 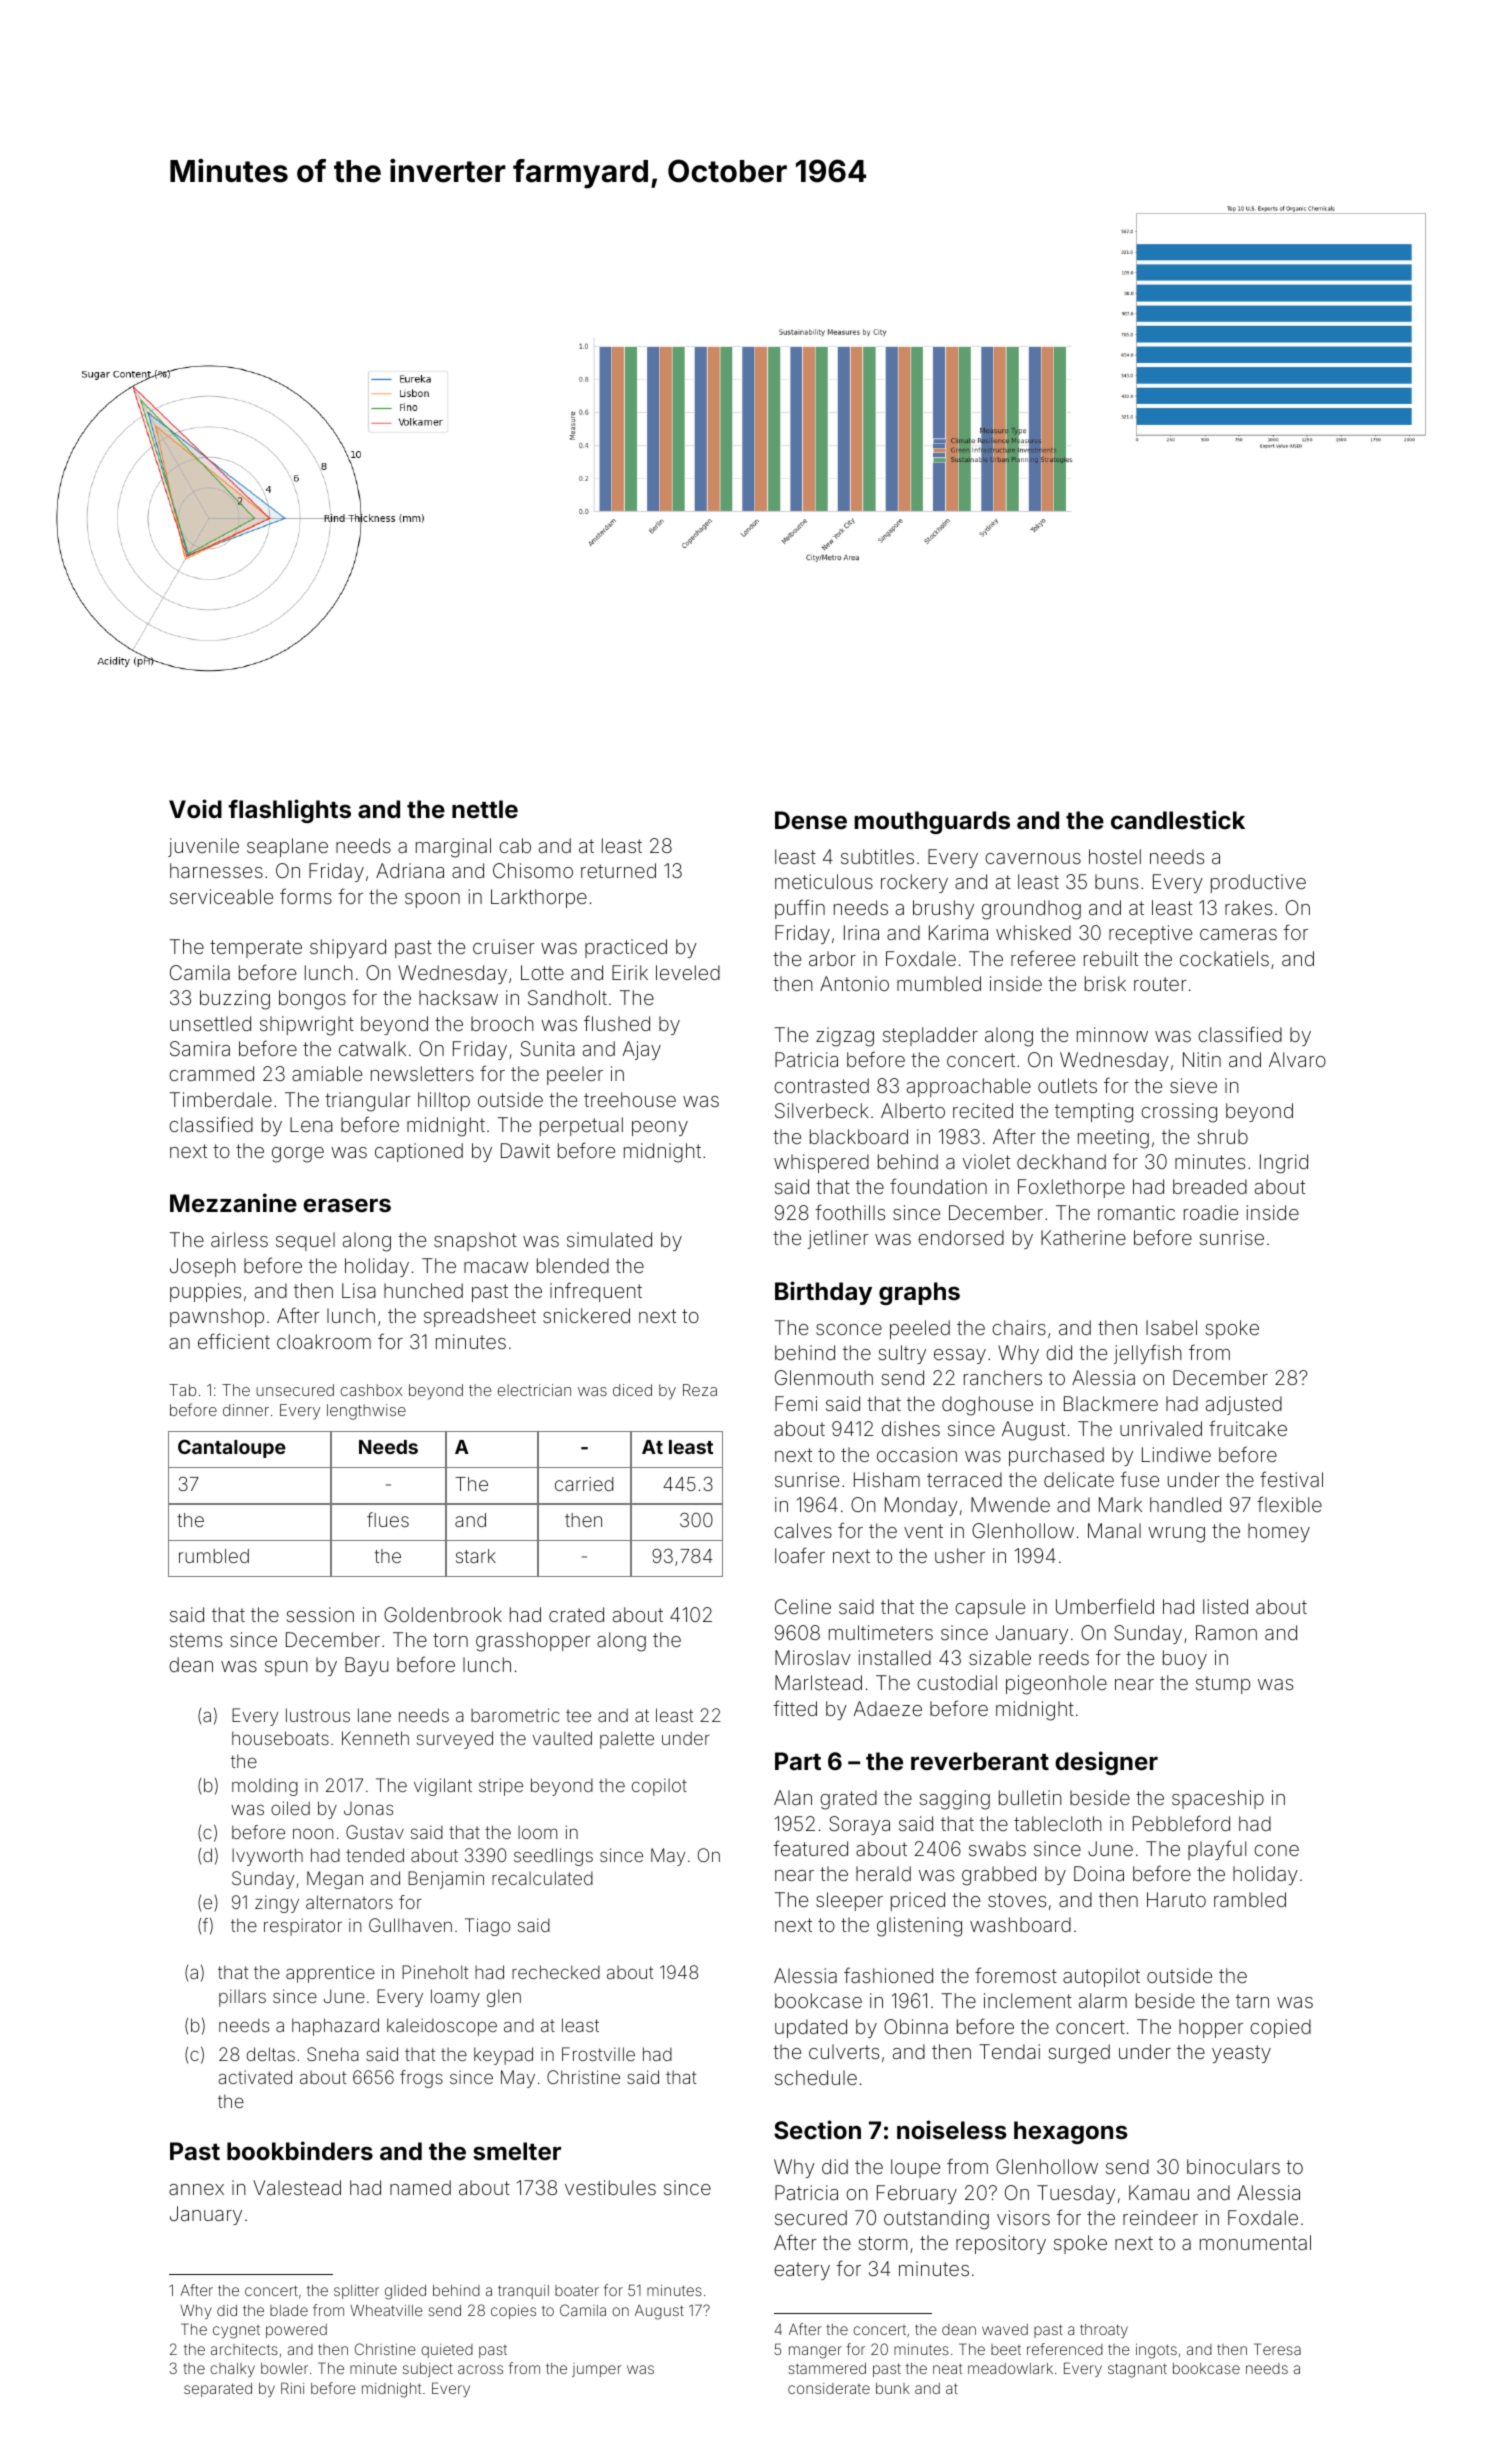 I want to click on Isabel, so click(x=1171, y=1327).
